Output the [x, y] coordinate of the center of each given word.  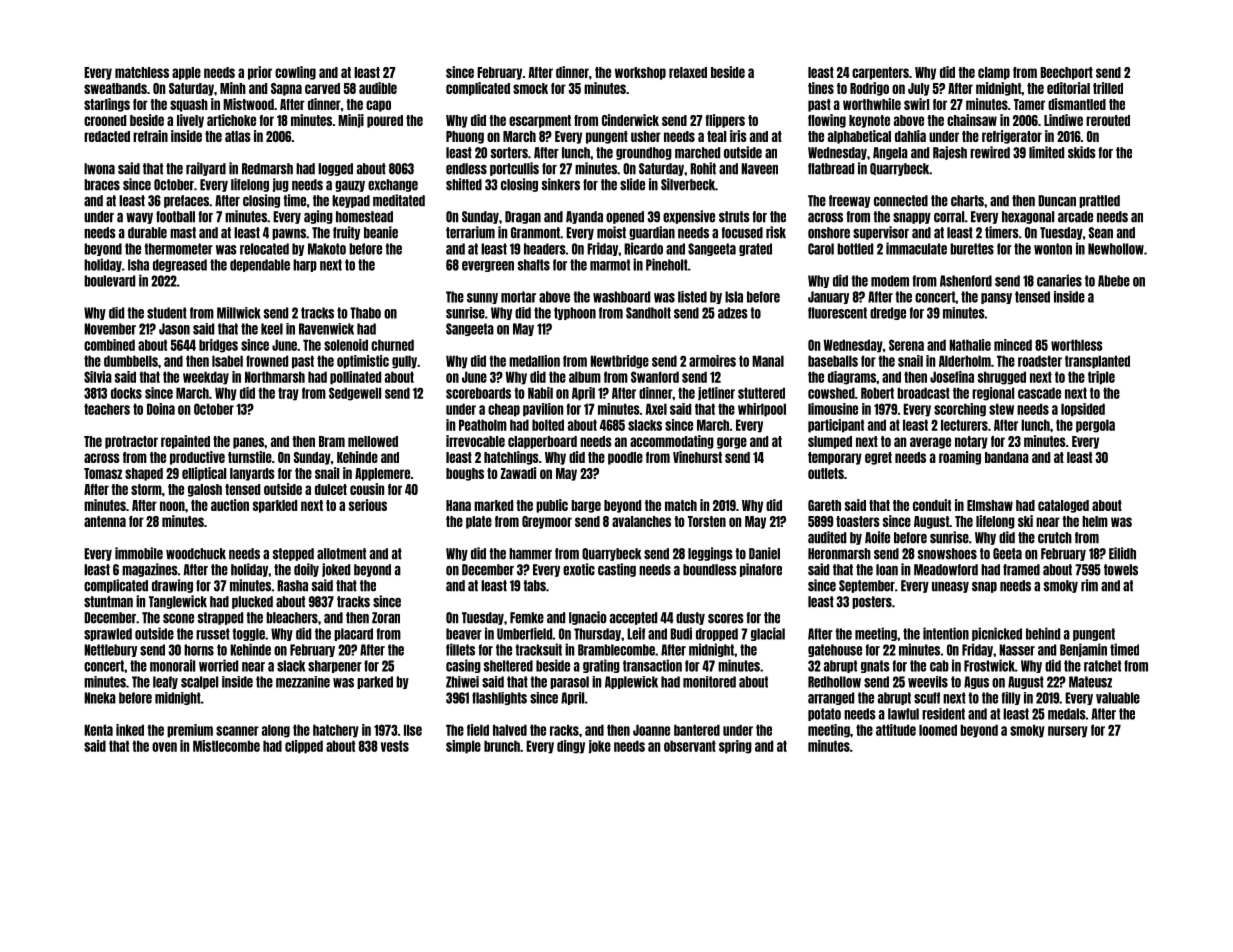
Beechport [1066, 73]
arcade [1075, 217]
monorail [172, 665]
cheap [504, 410]
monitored [709, 682]
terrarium [470, 232]
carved [322, 88]
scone [178, 619]
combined [109, 345]
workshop [640, 73]
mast [183, 233]
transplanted [1097, 362]
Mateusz [1090, 682]
